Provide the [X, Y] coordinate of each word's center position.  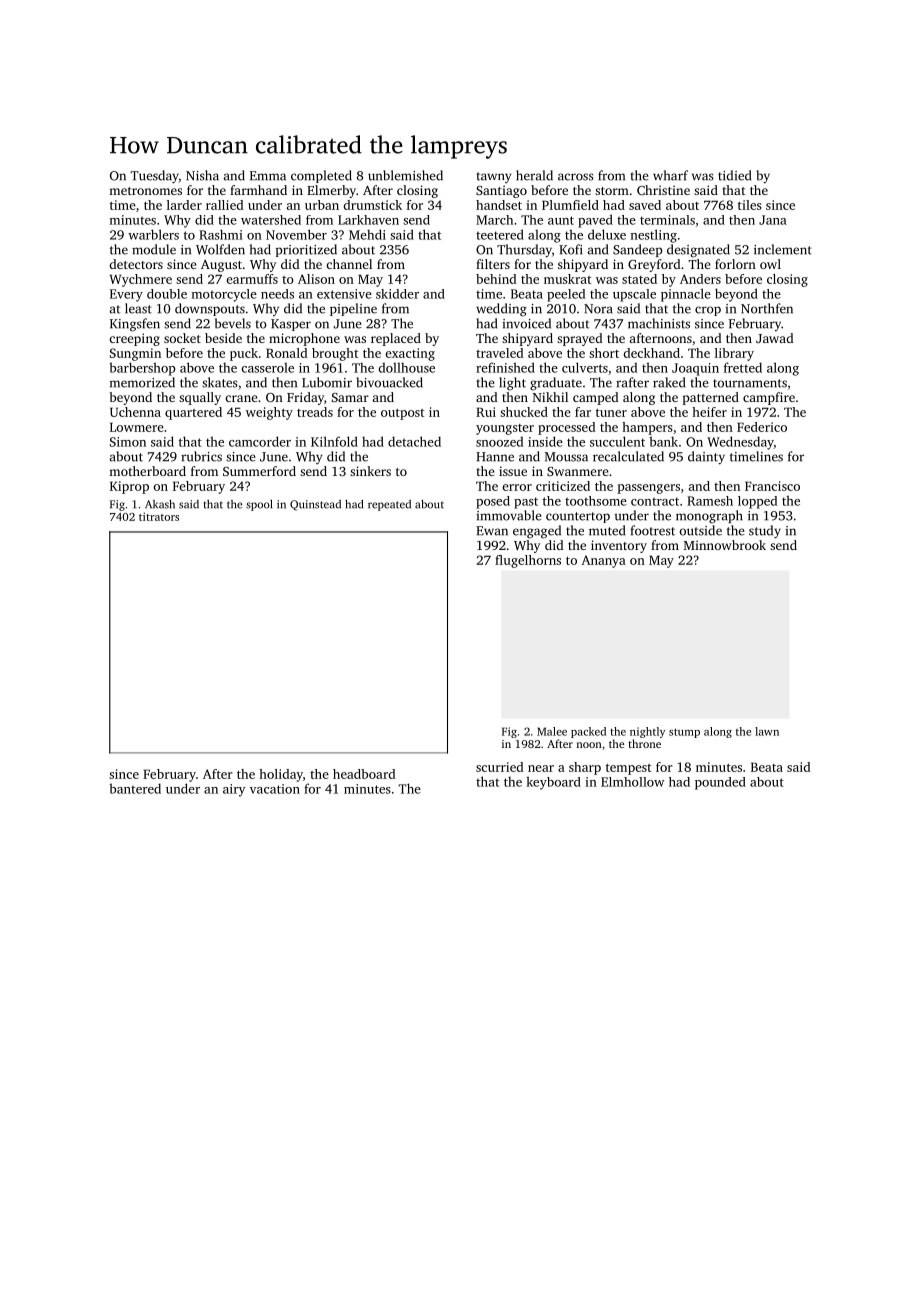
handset [499, 205]
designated [698, 251]
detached [414, 441]
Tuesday [154, 177]
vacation [275, 789]
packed [588, 732]
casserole [267, 368]
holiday [281, 775]
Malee [552, 731]
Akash [160, 504]
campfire [769, 398]
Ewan [492, 531]
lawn [767, 731]
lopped [757, 502]
